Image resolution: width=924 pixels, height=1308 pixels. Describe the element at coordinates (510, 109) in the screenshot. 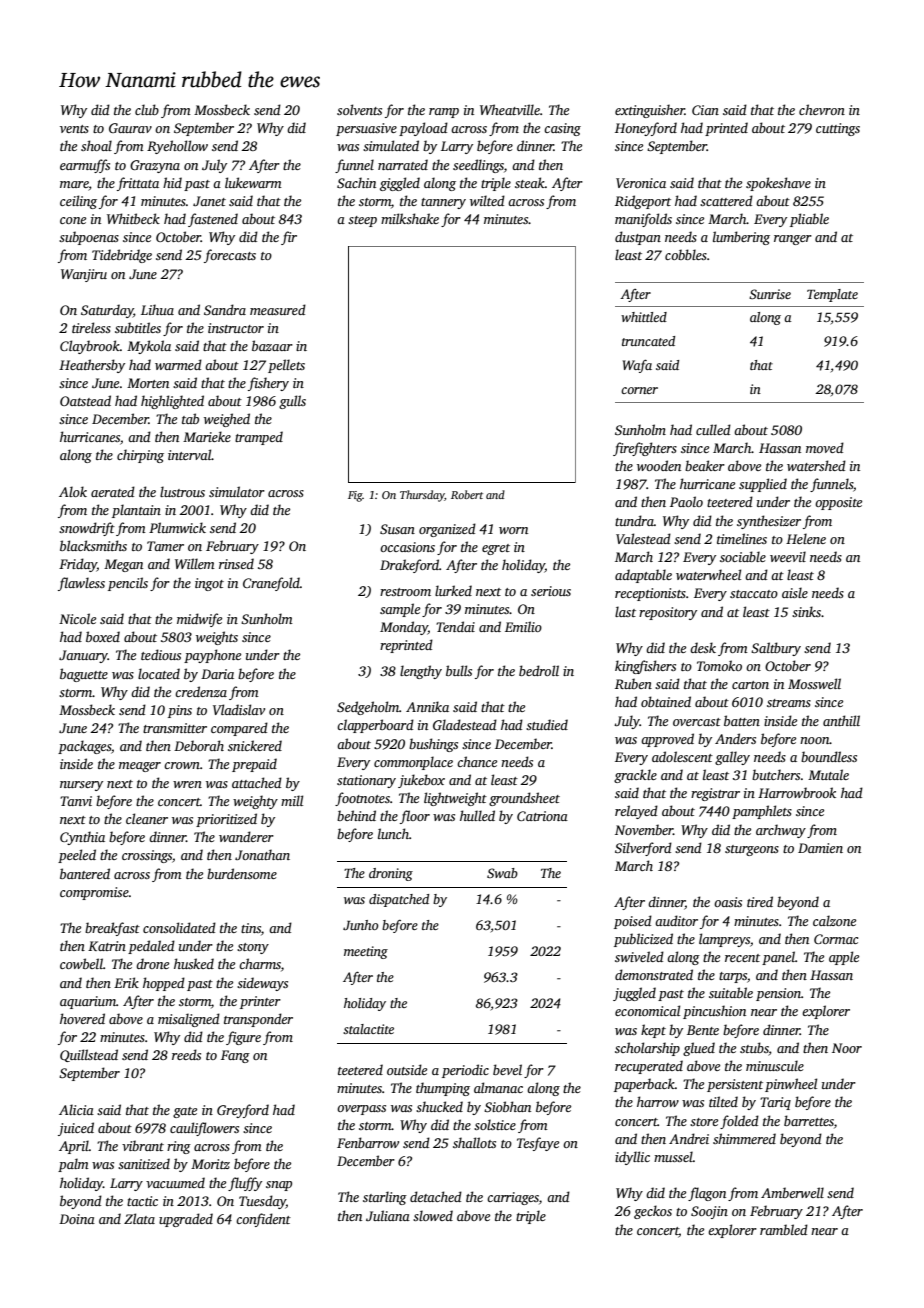

I see `Wheatville` at that location.
